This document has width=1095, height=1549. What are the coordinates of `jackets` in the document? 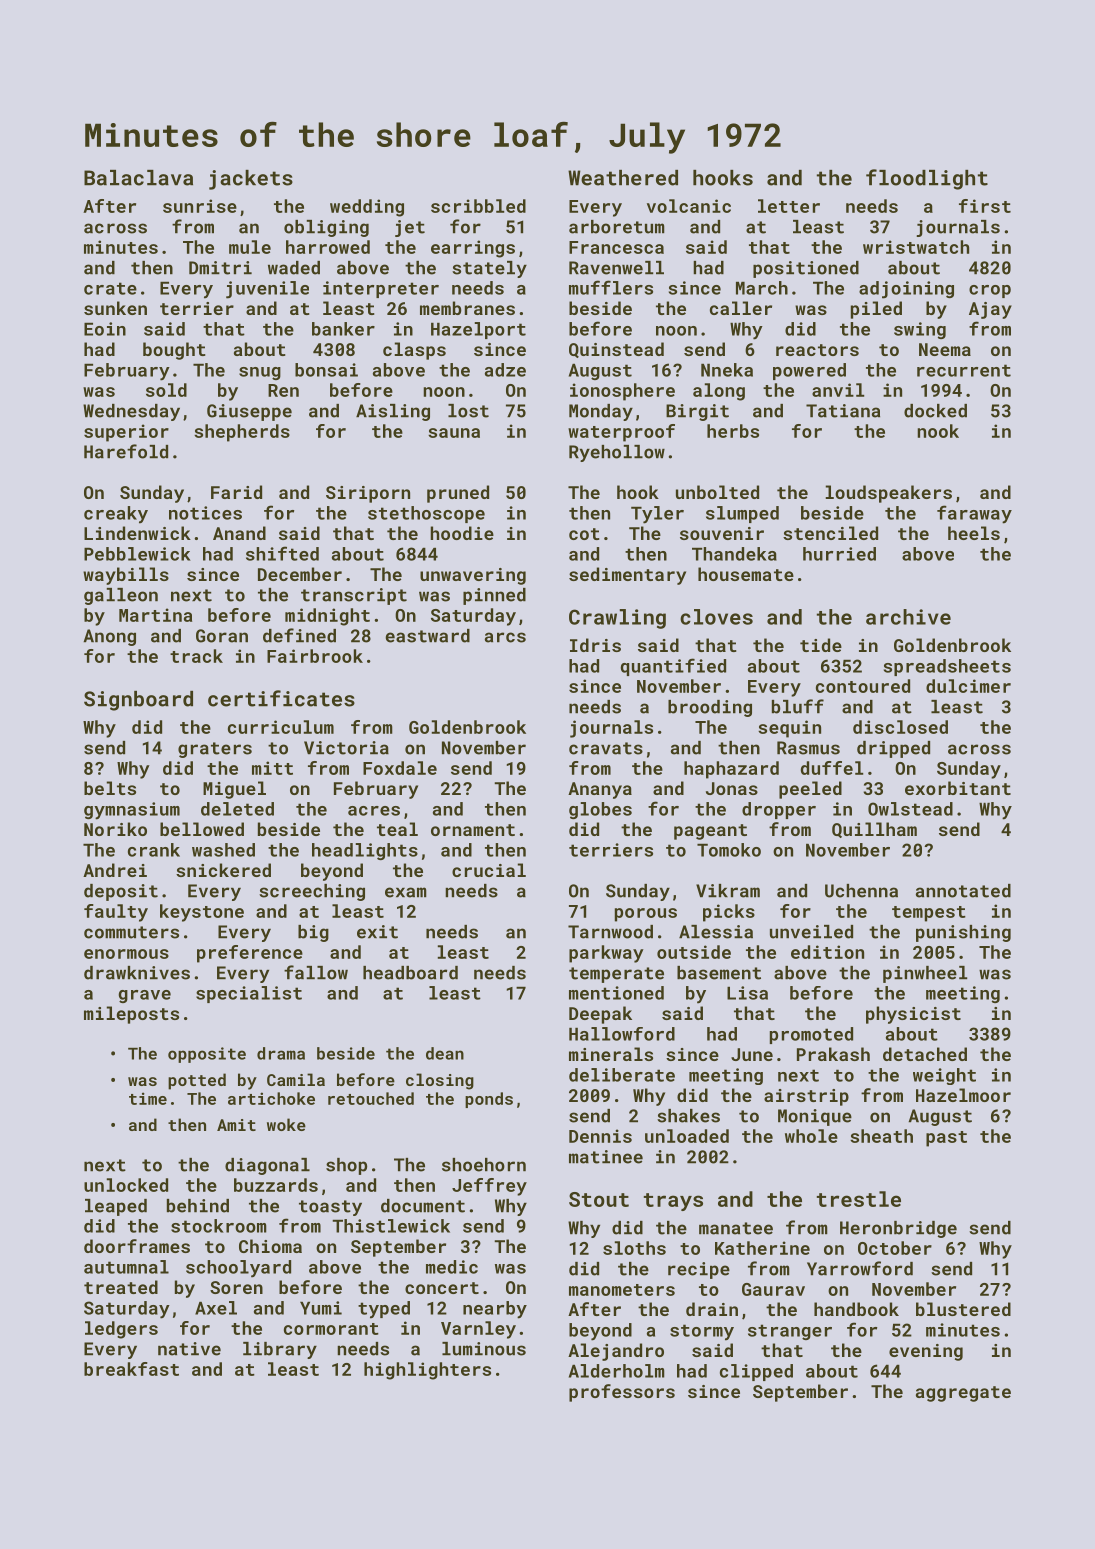 It's located at (251, 180).
